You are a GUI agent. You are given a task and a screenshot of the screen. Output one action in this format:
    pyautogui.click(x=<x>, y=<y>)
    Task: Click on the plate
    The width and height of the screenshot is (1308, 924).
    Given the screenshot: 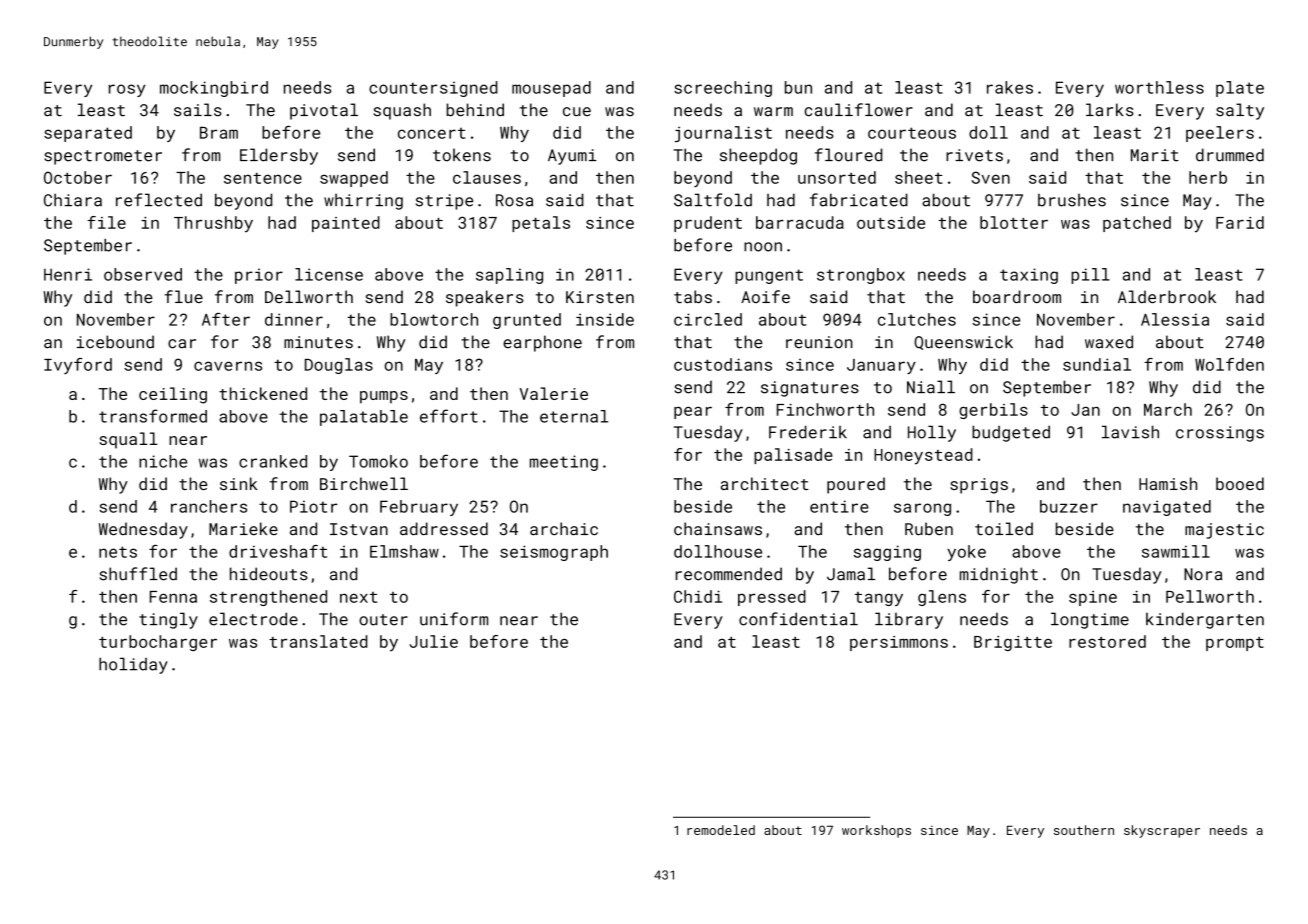 What is the action you would take?
    pyautogui.click(x=1240, y=89)
